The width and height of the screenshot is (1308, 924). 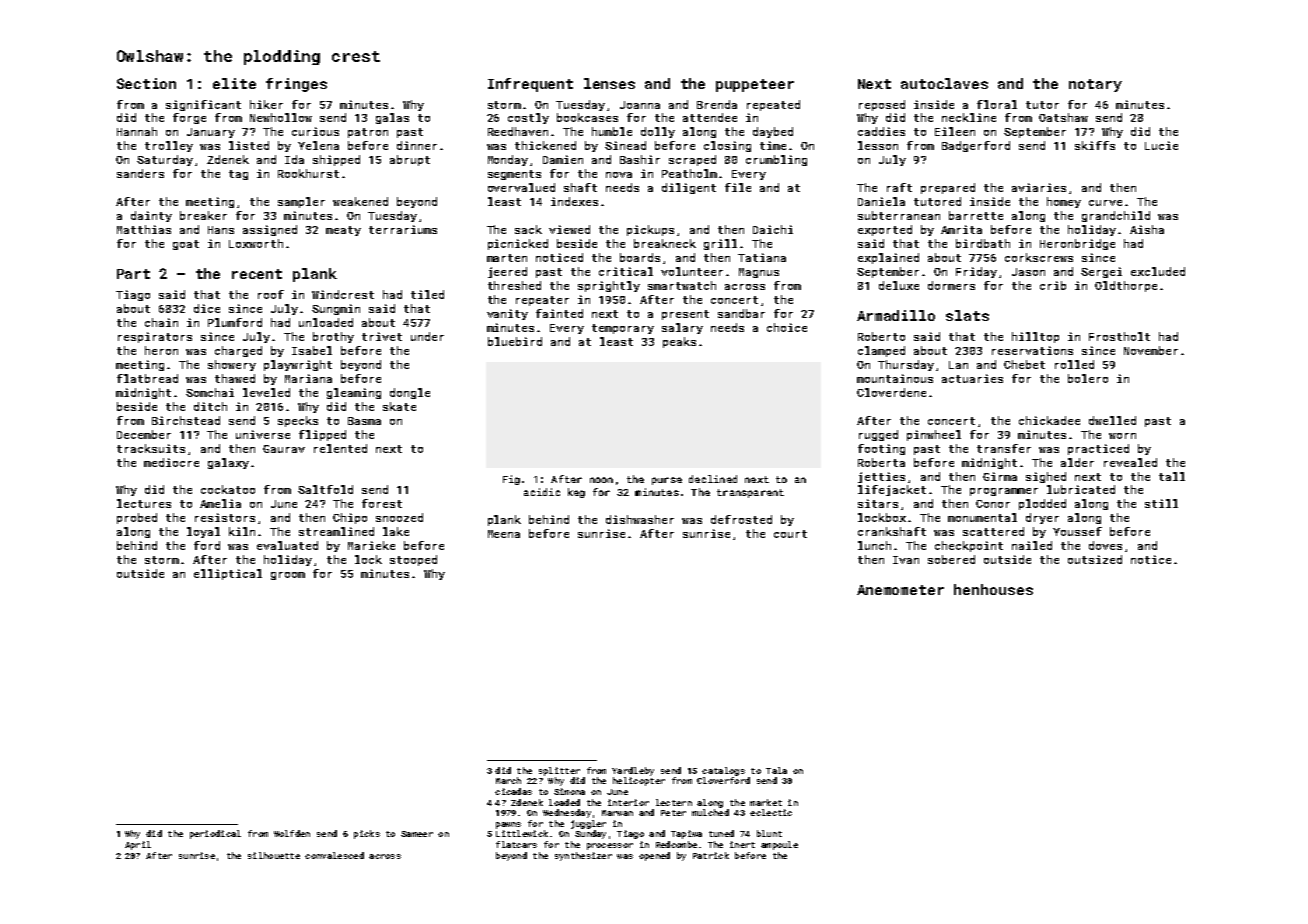 I want to click on trivet, so click(x=382, y=336).
